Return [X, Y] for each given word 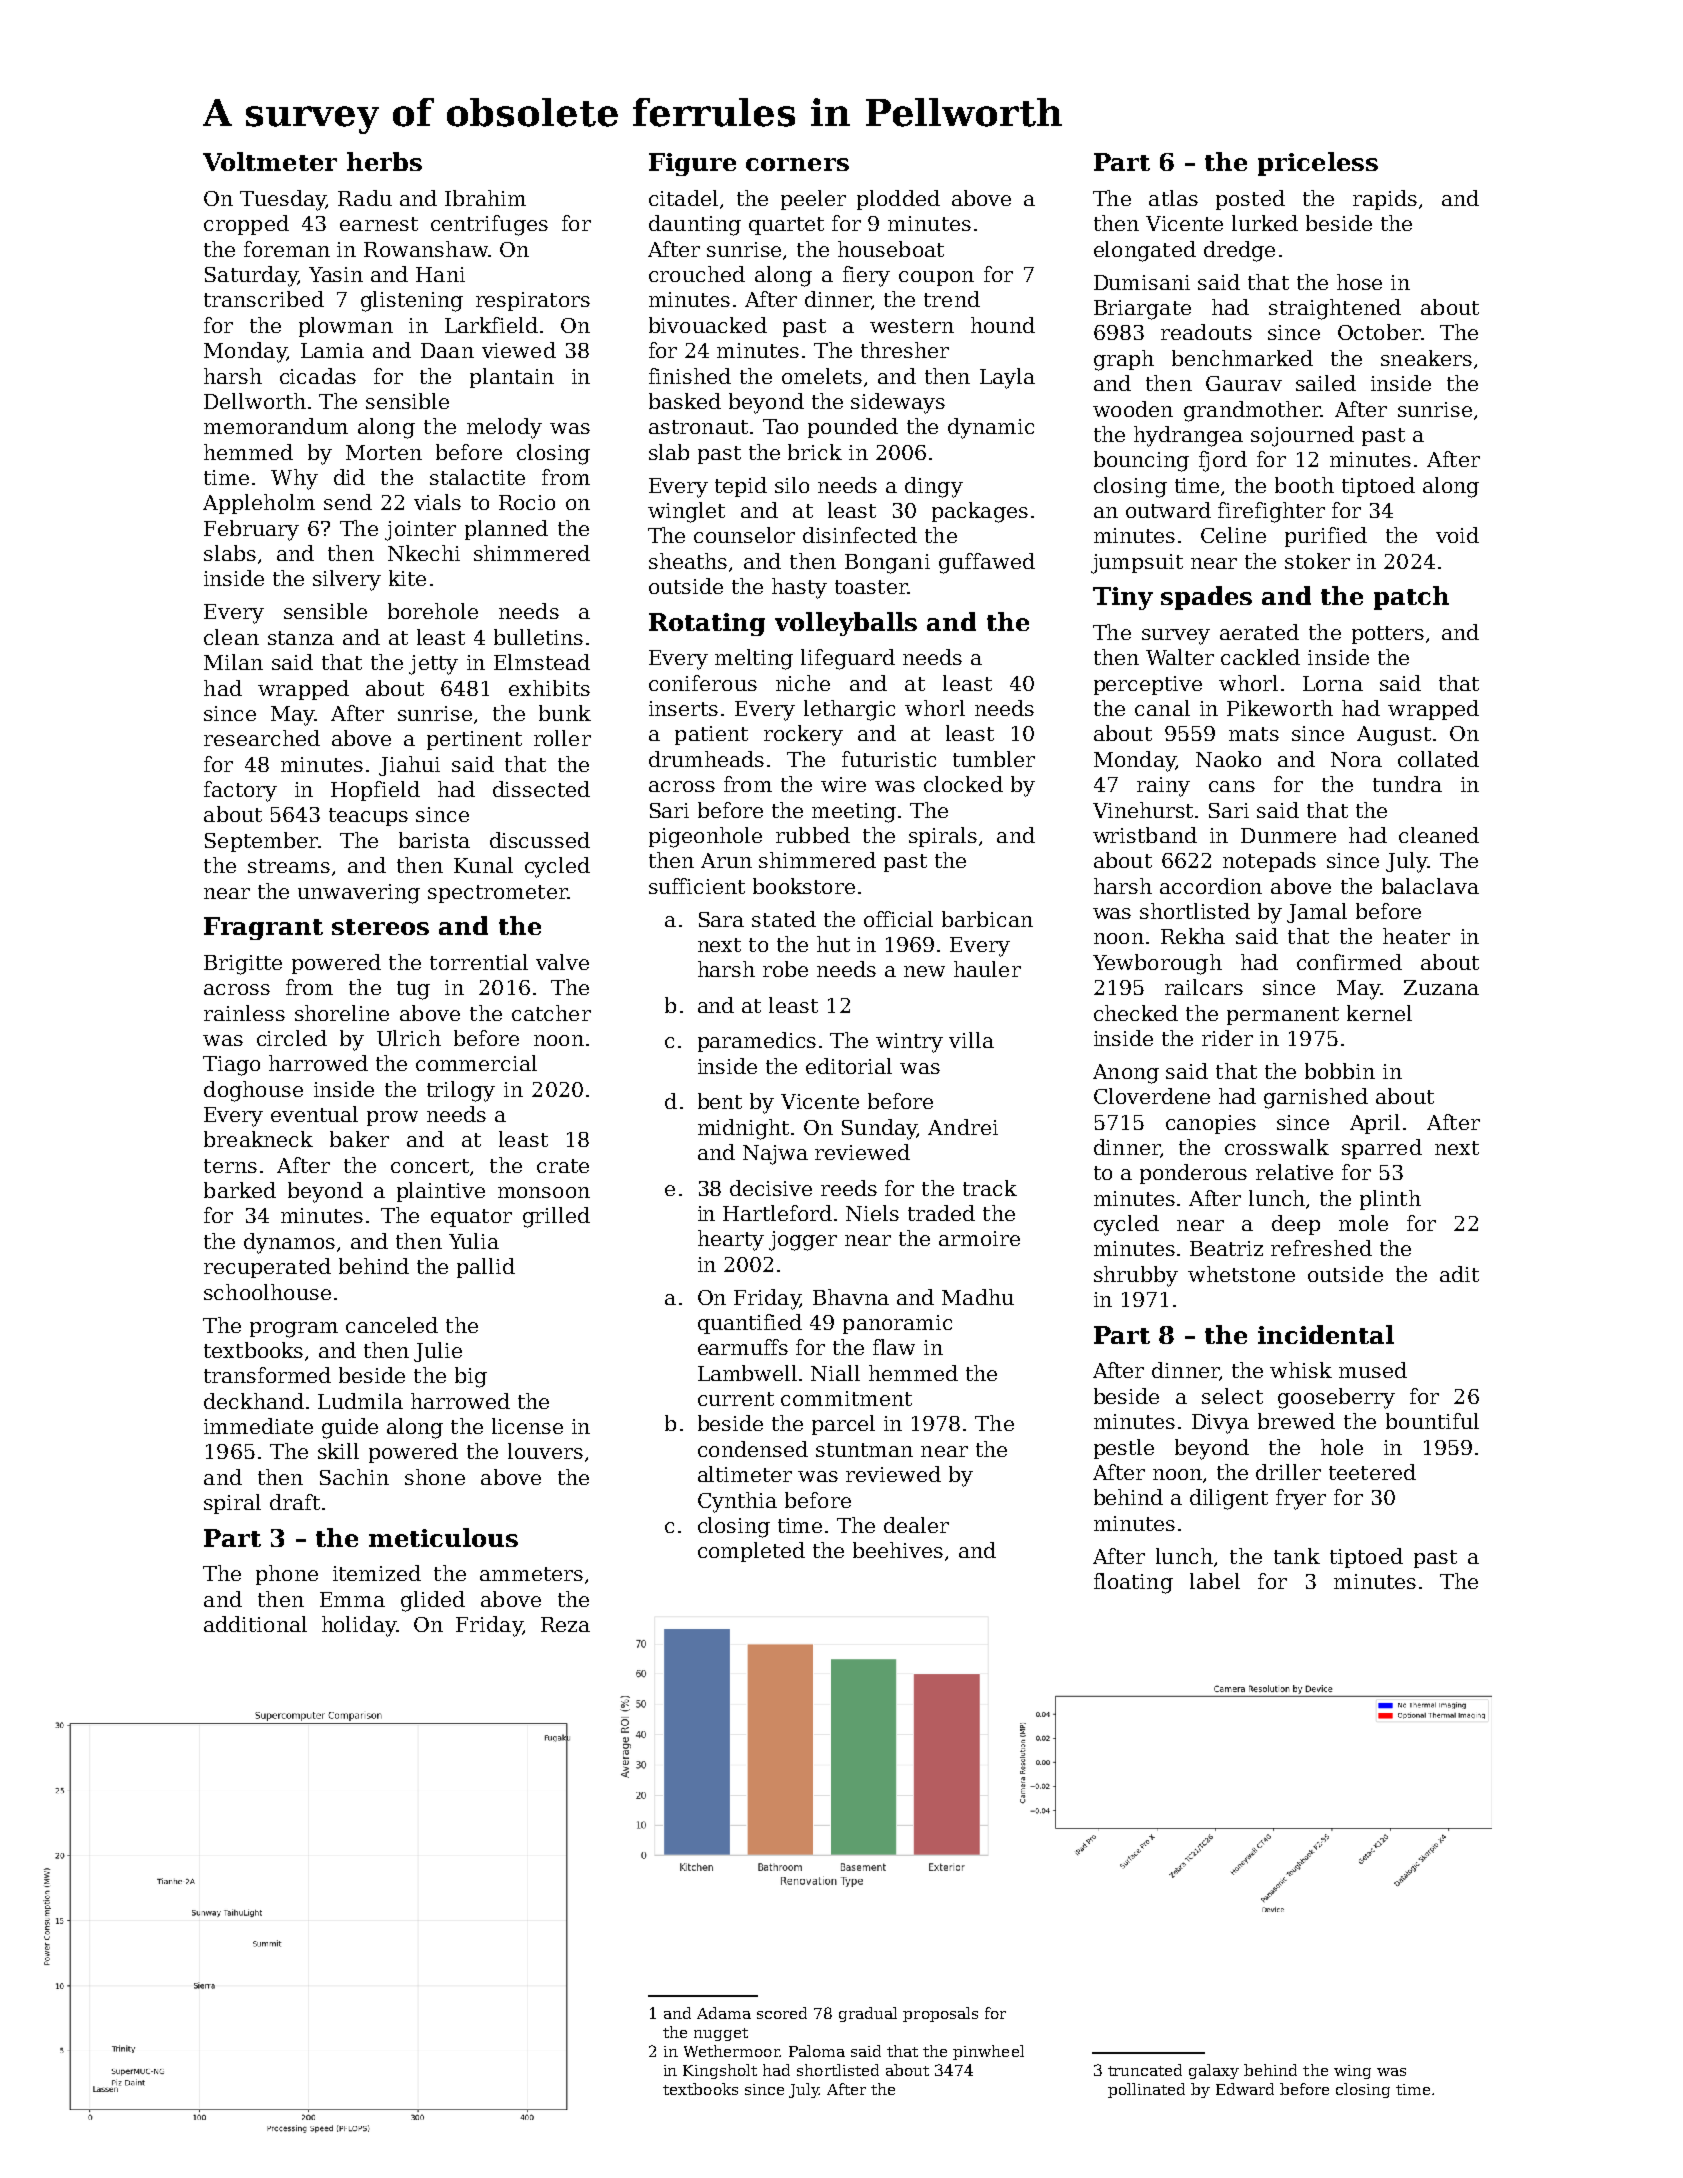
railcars [1204, 987]
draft [295, 1502]
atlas [1173, 198]
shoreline [342, 1013]
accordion [1211, 886]
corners [797, 164]
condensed [753, 1449]
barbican [987, 919]
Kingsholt [720, 2071]
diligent [1229, 1499]
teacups [368, 817]
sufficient [697, 886]
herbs [384, 161]
